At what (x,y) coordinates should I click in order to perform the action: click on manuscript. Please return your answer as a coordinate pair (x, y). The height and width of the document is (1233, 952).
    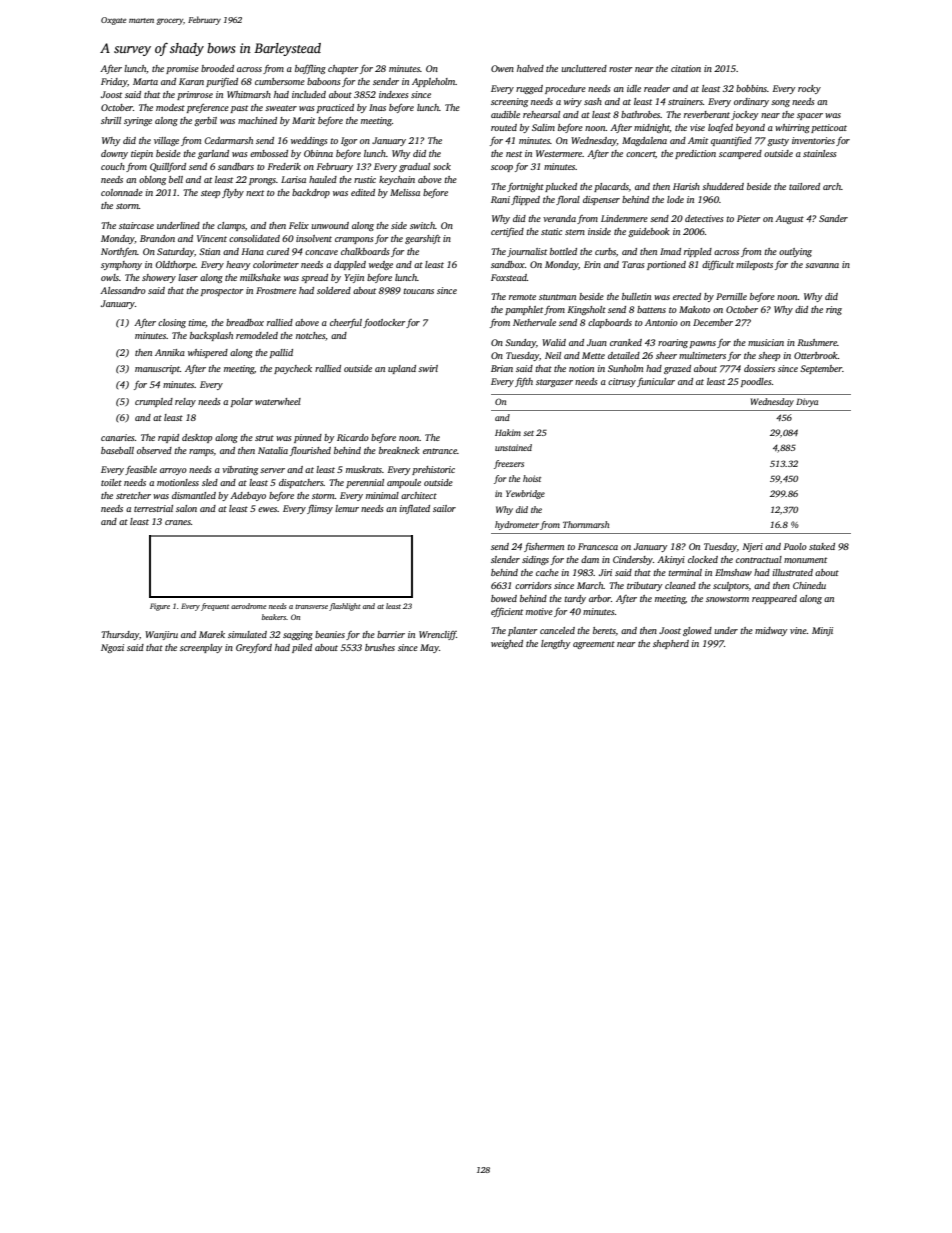
    Looking at the image, I should click on (157, 369).
